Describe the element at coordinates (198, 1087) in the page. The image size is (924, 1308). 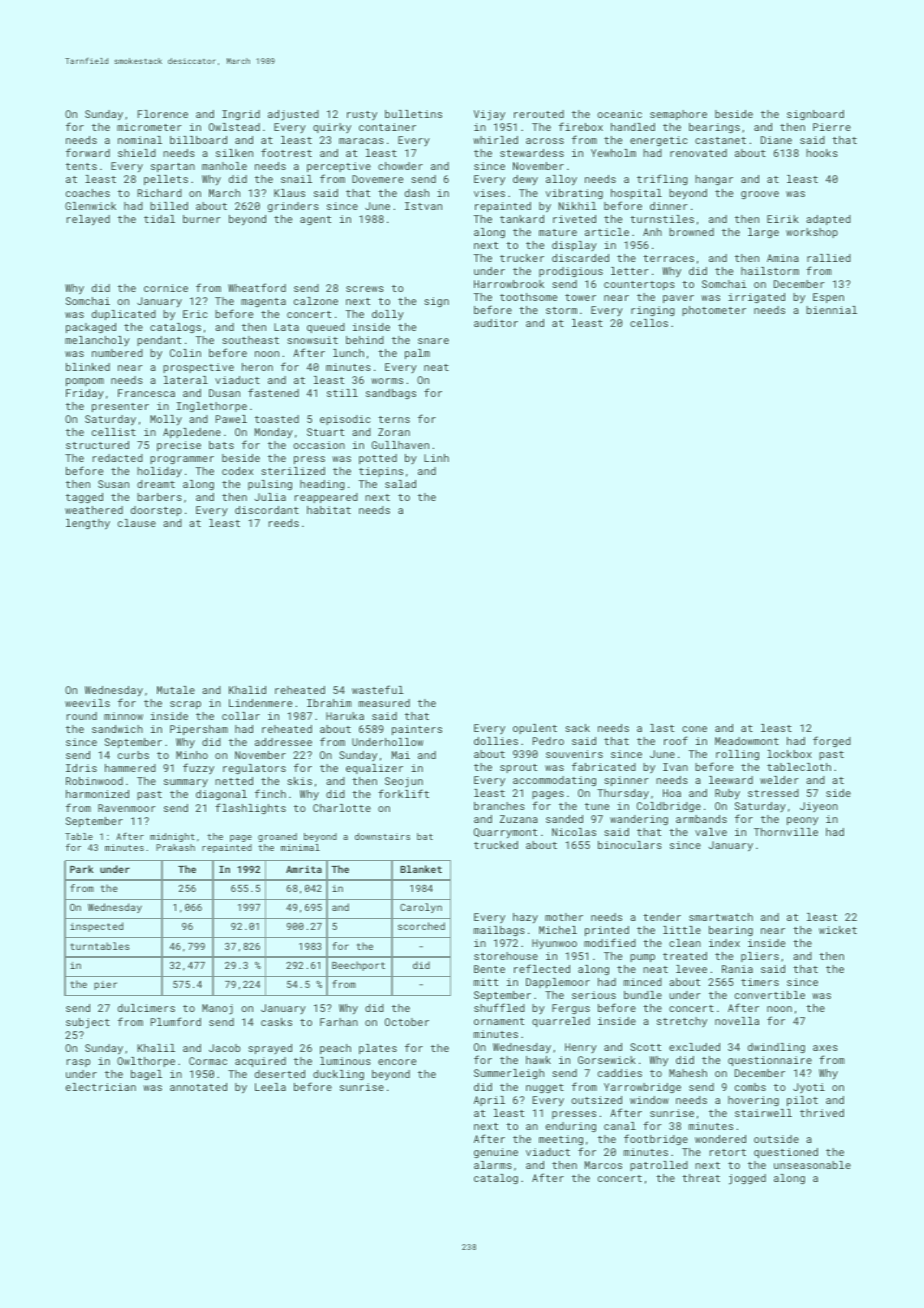
I see `annotated` at that location.
